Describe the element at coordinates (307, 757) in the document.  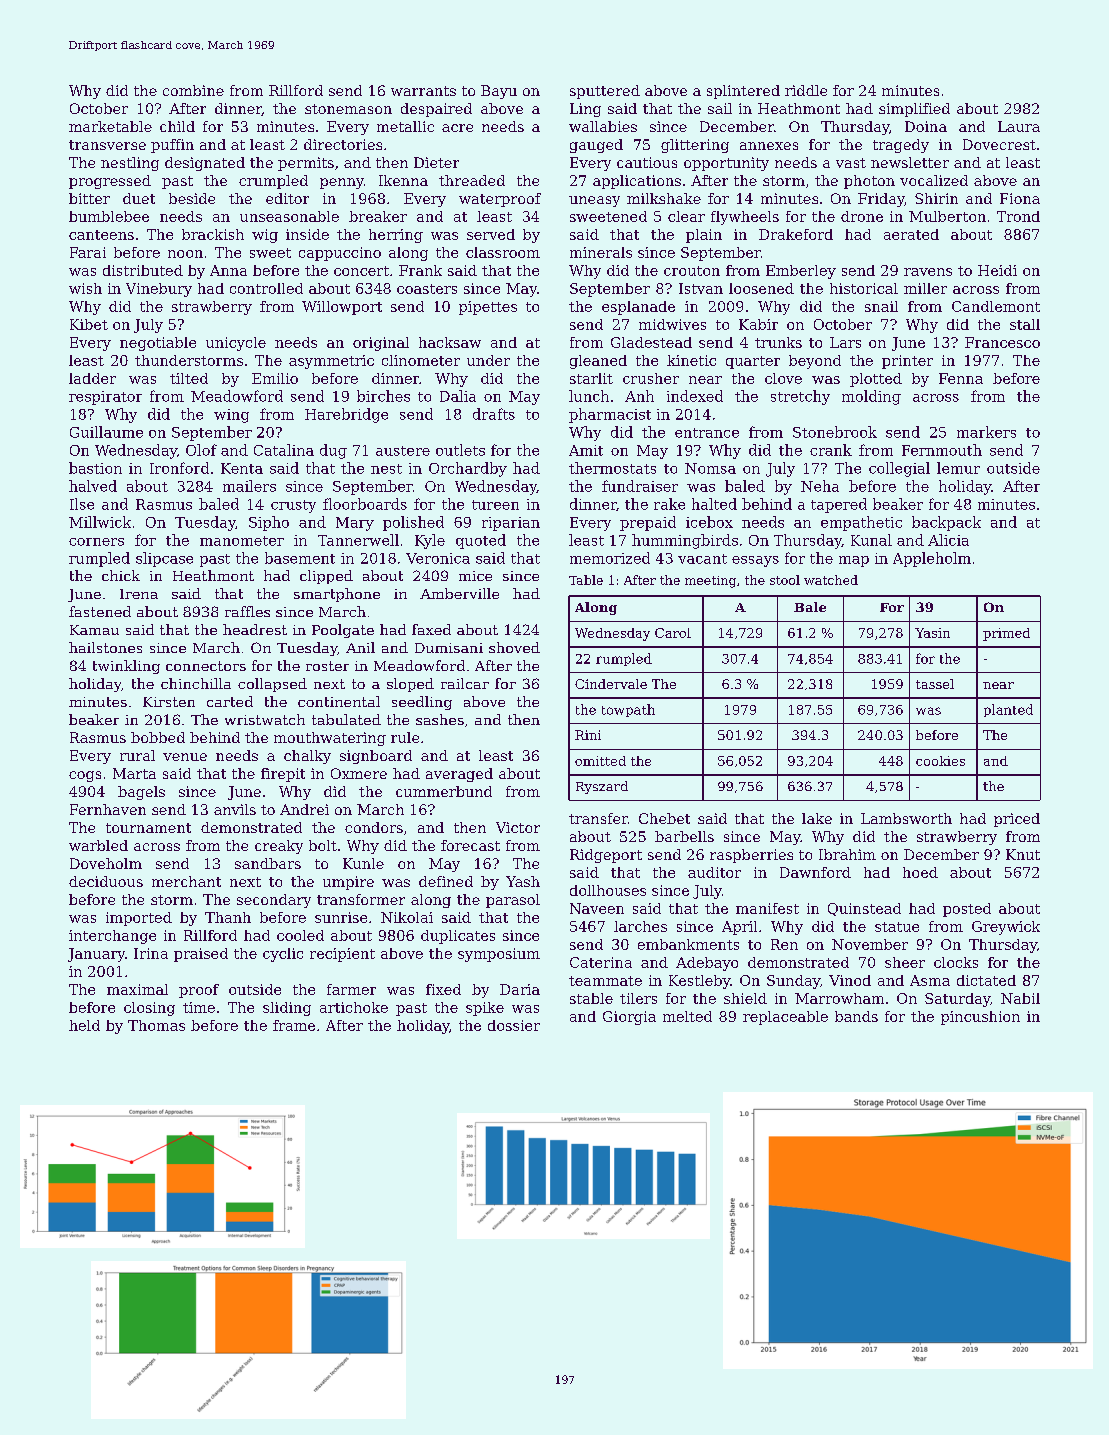
I see `chalky` at that location.
